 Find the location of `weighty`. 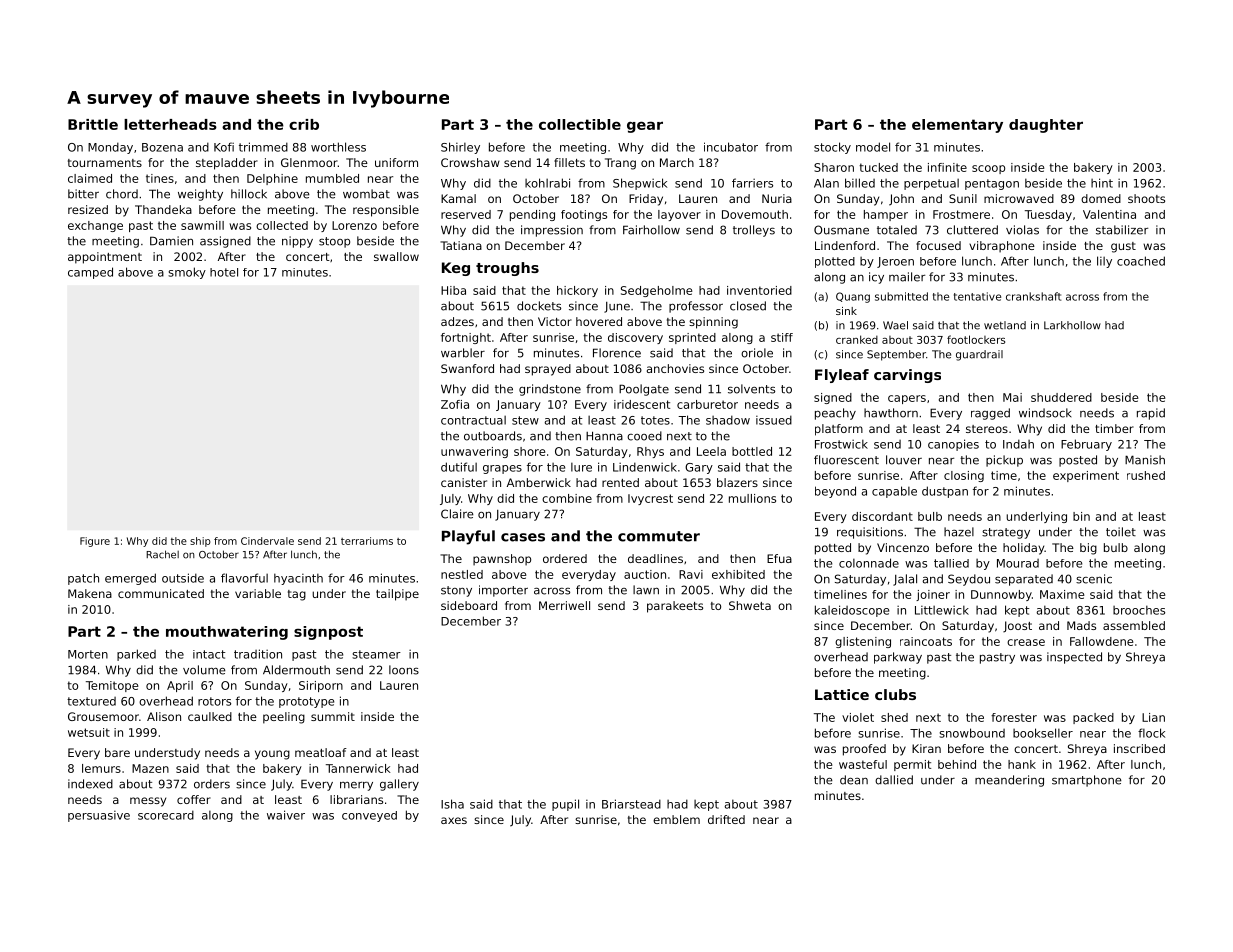

weighty is located at coordinates (200, 195).
